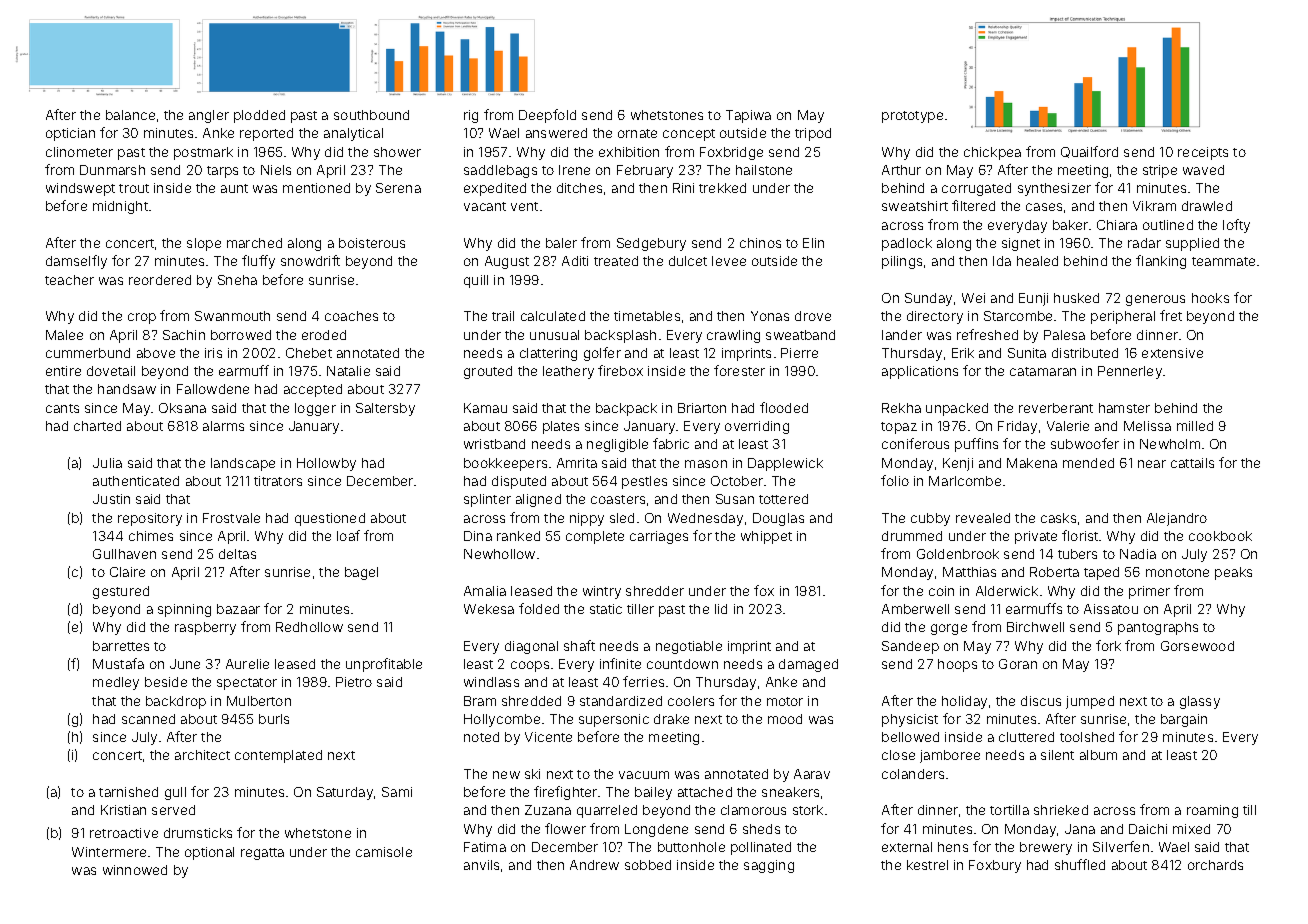 The height and width of the screenshot is (924, 1308). What do you see at coordinates (965, 481) in the screenshot?
I see `Marlcombe` at bounding box center [965, 481].
